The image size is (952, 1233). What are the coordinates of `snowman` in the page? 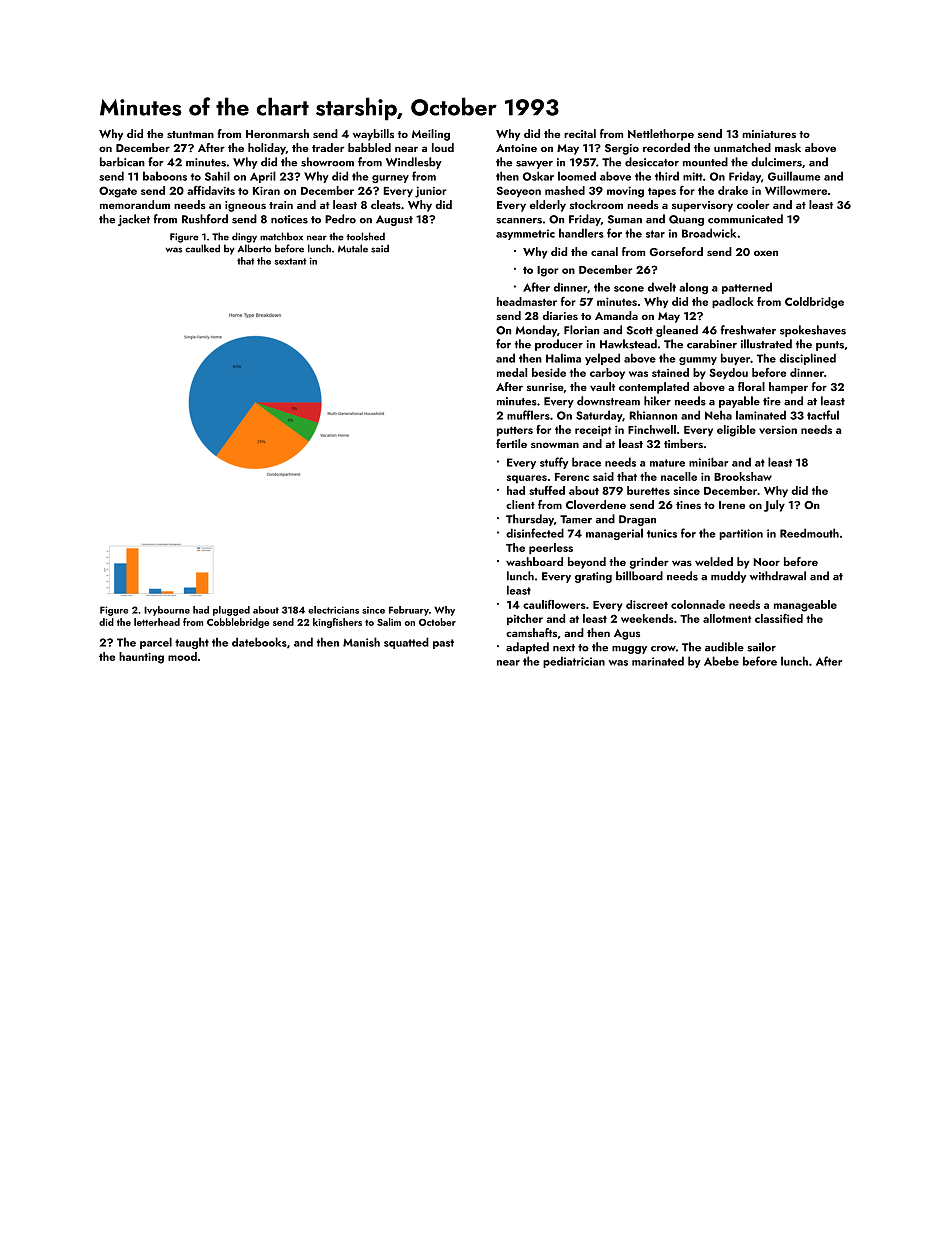 It's located at (555, 445).
